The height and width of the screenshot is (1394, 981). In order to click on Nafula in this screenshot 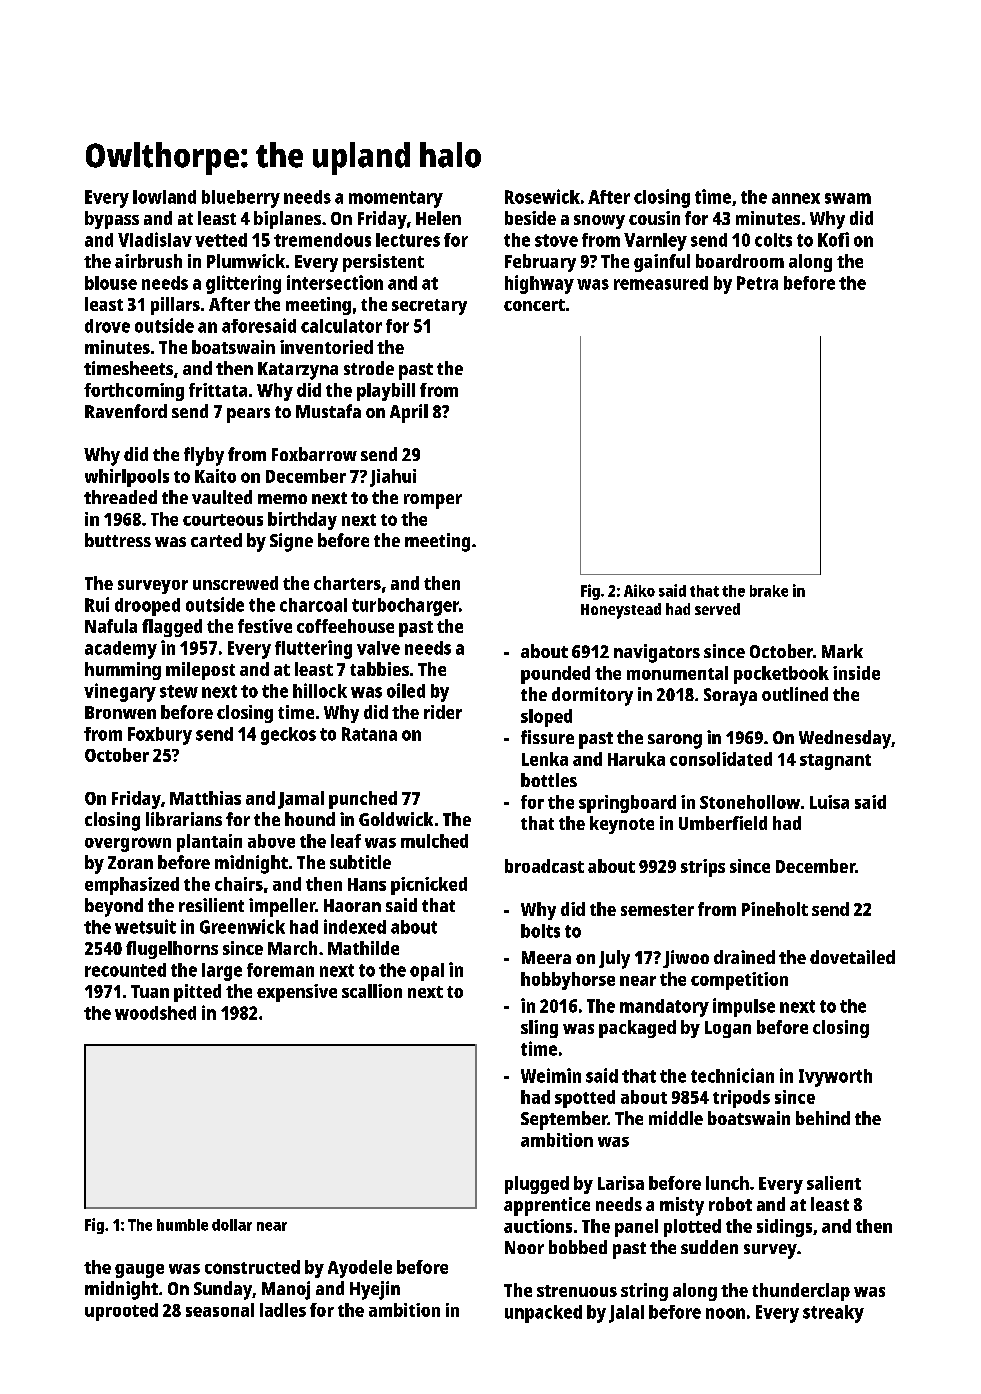, I will do `click(111, 626)`.
